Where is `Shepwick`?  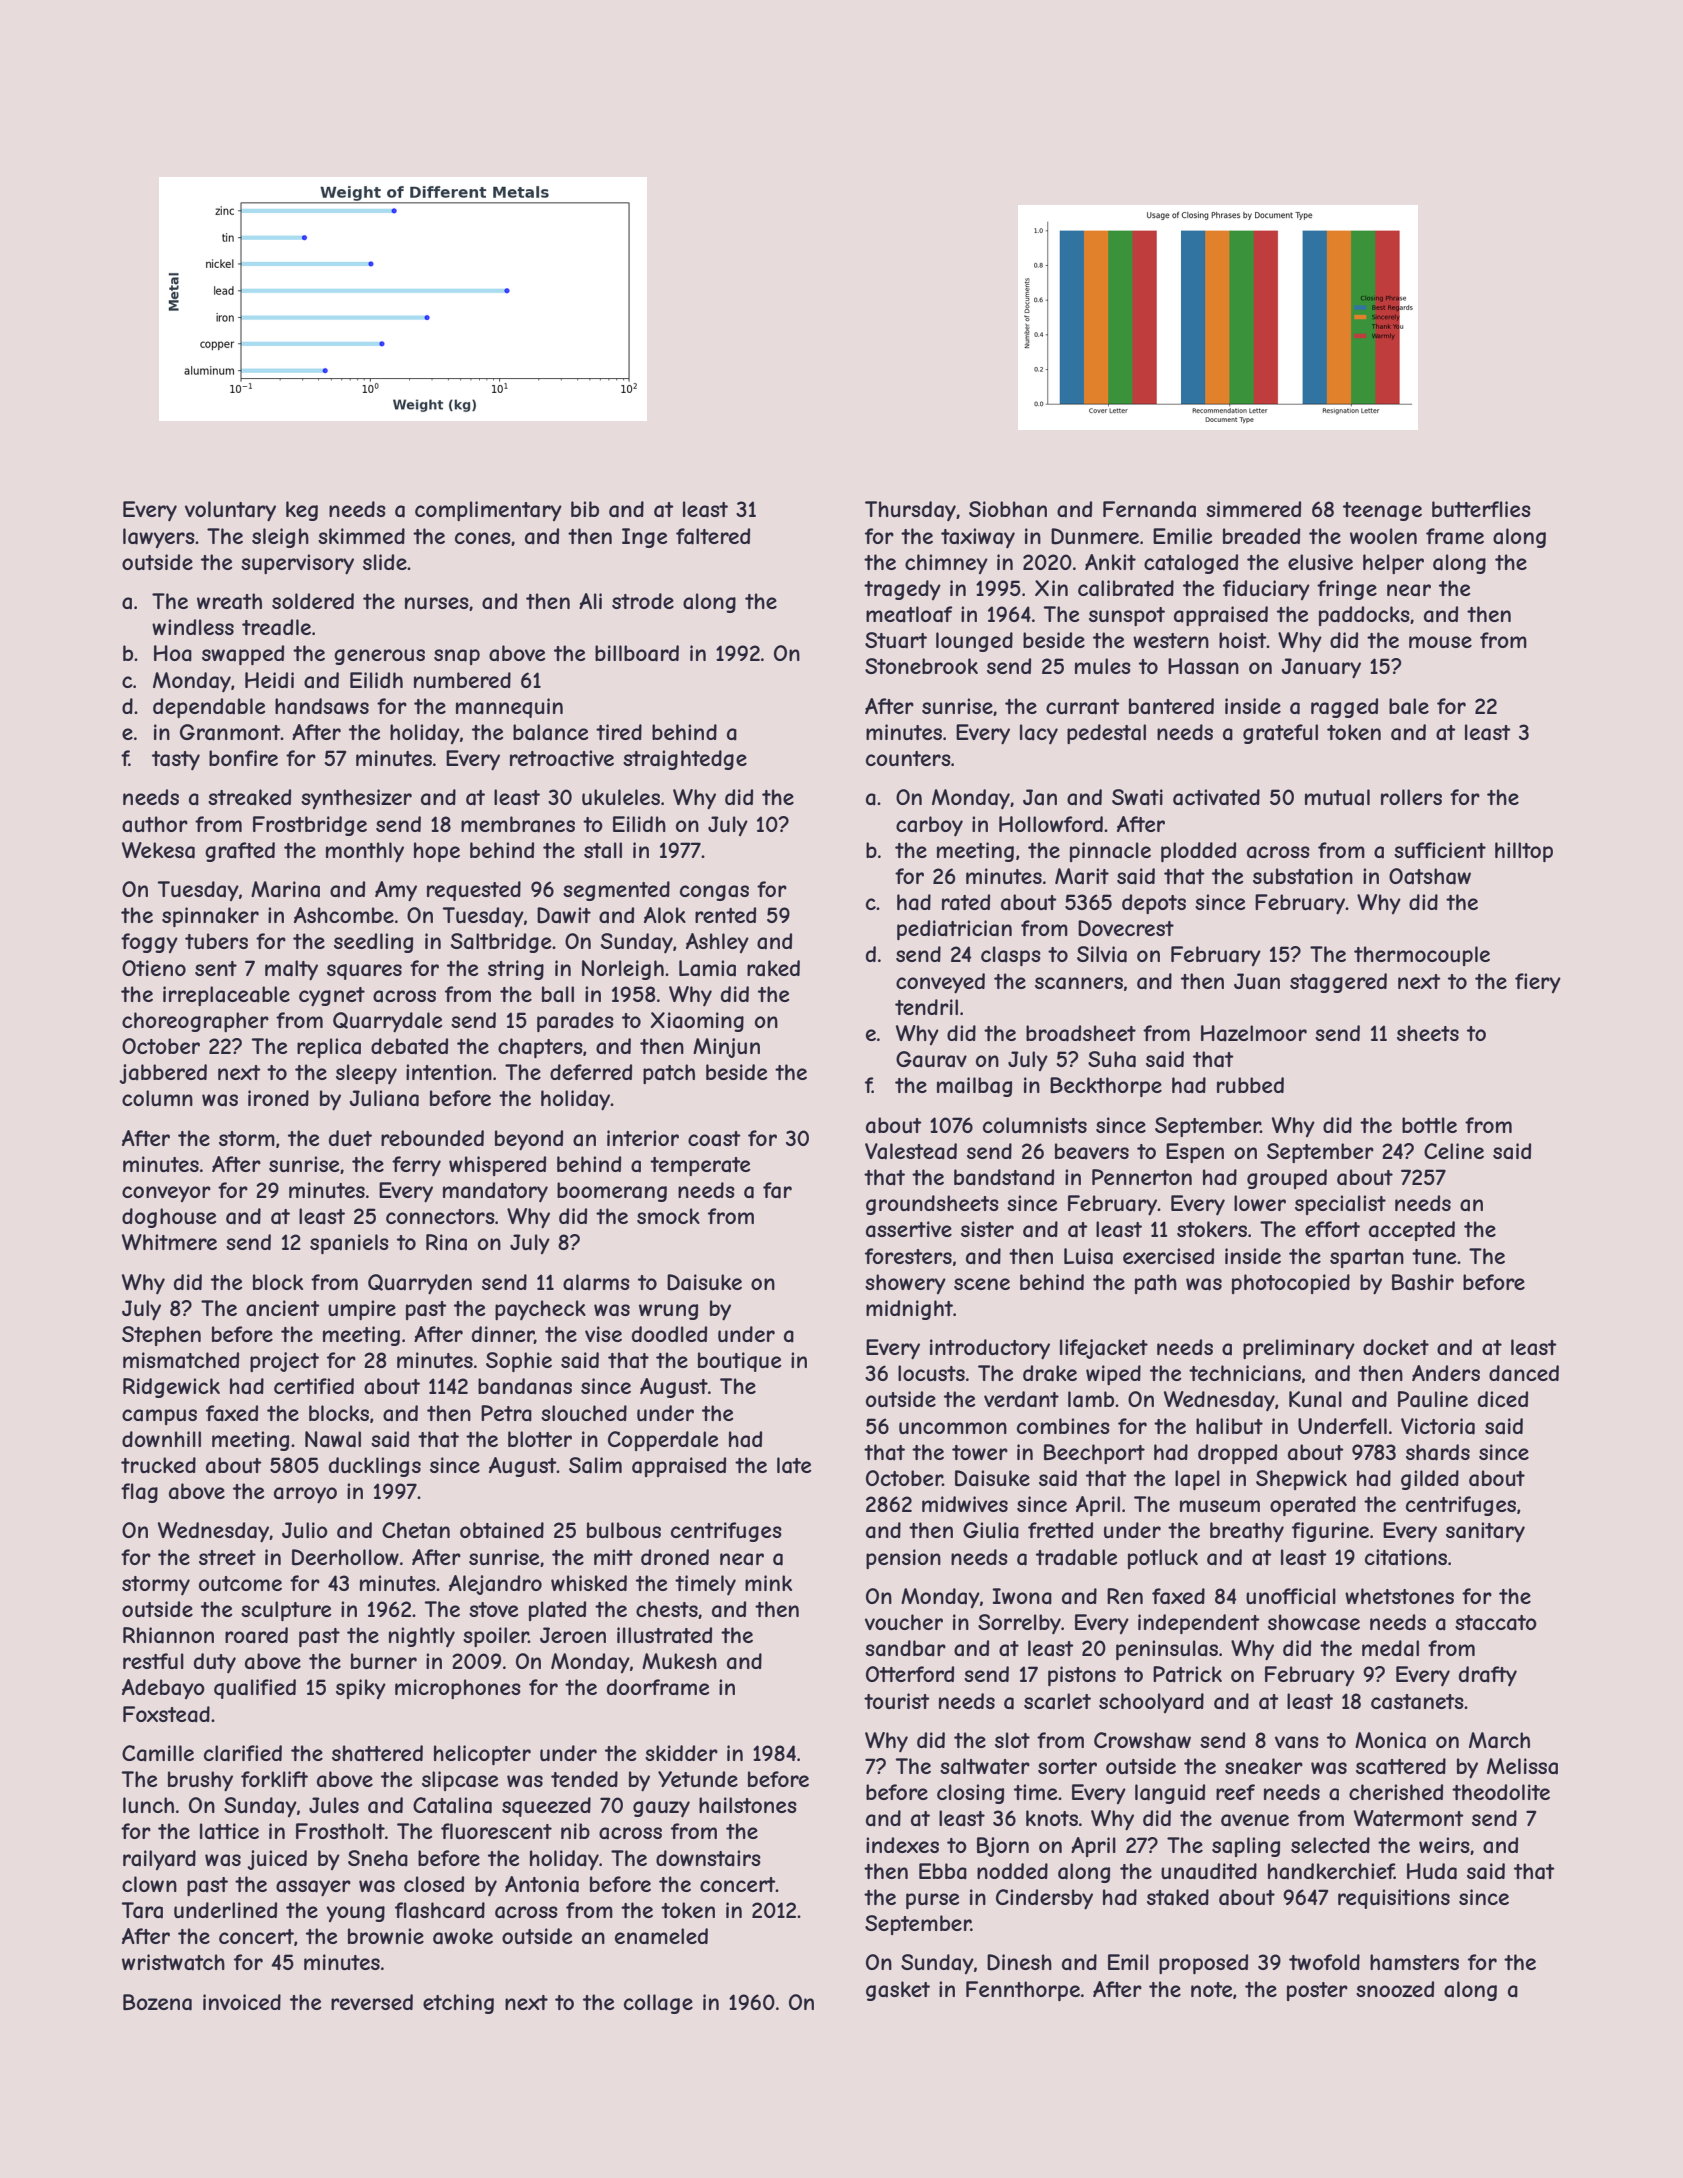
Shepwick is located at coordinates (1301, 1480).
